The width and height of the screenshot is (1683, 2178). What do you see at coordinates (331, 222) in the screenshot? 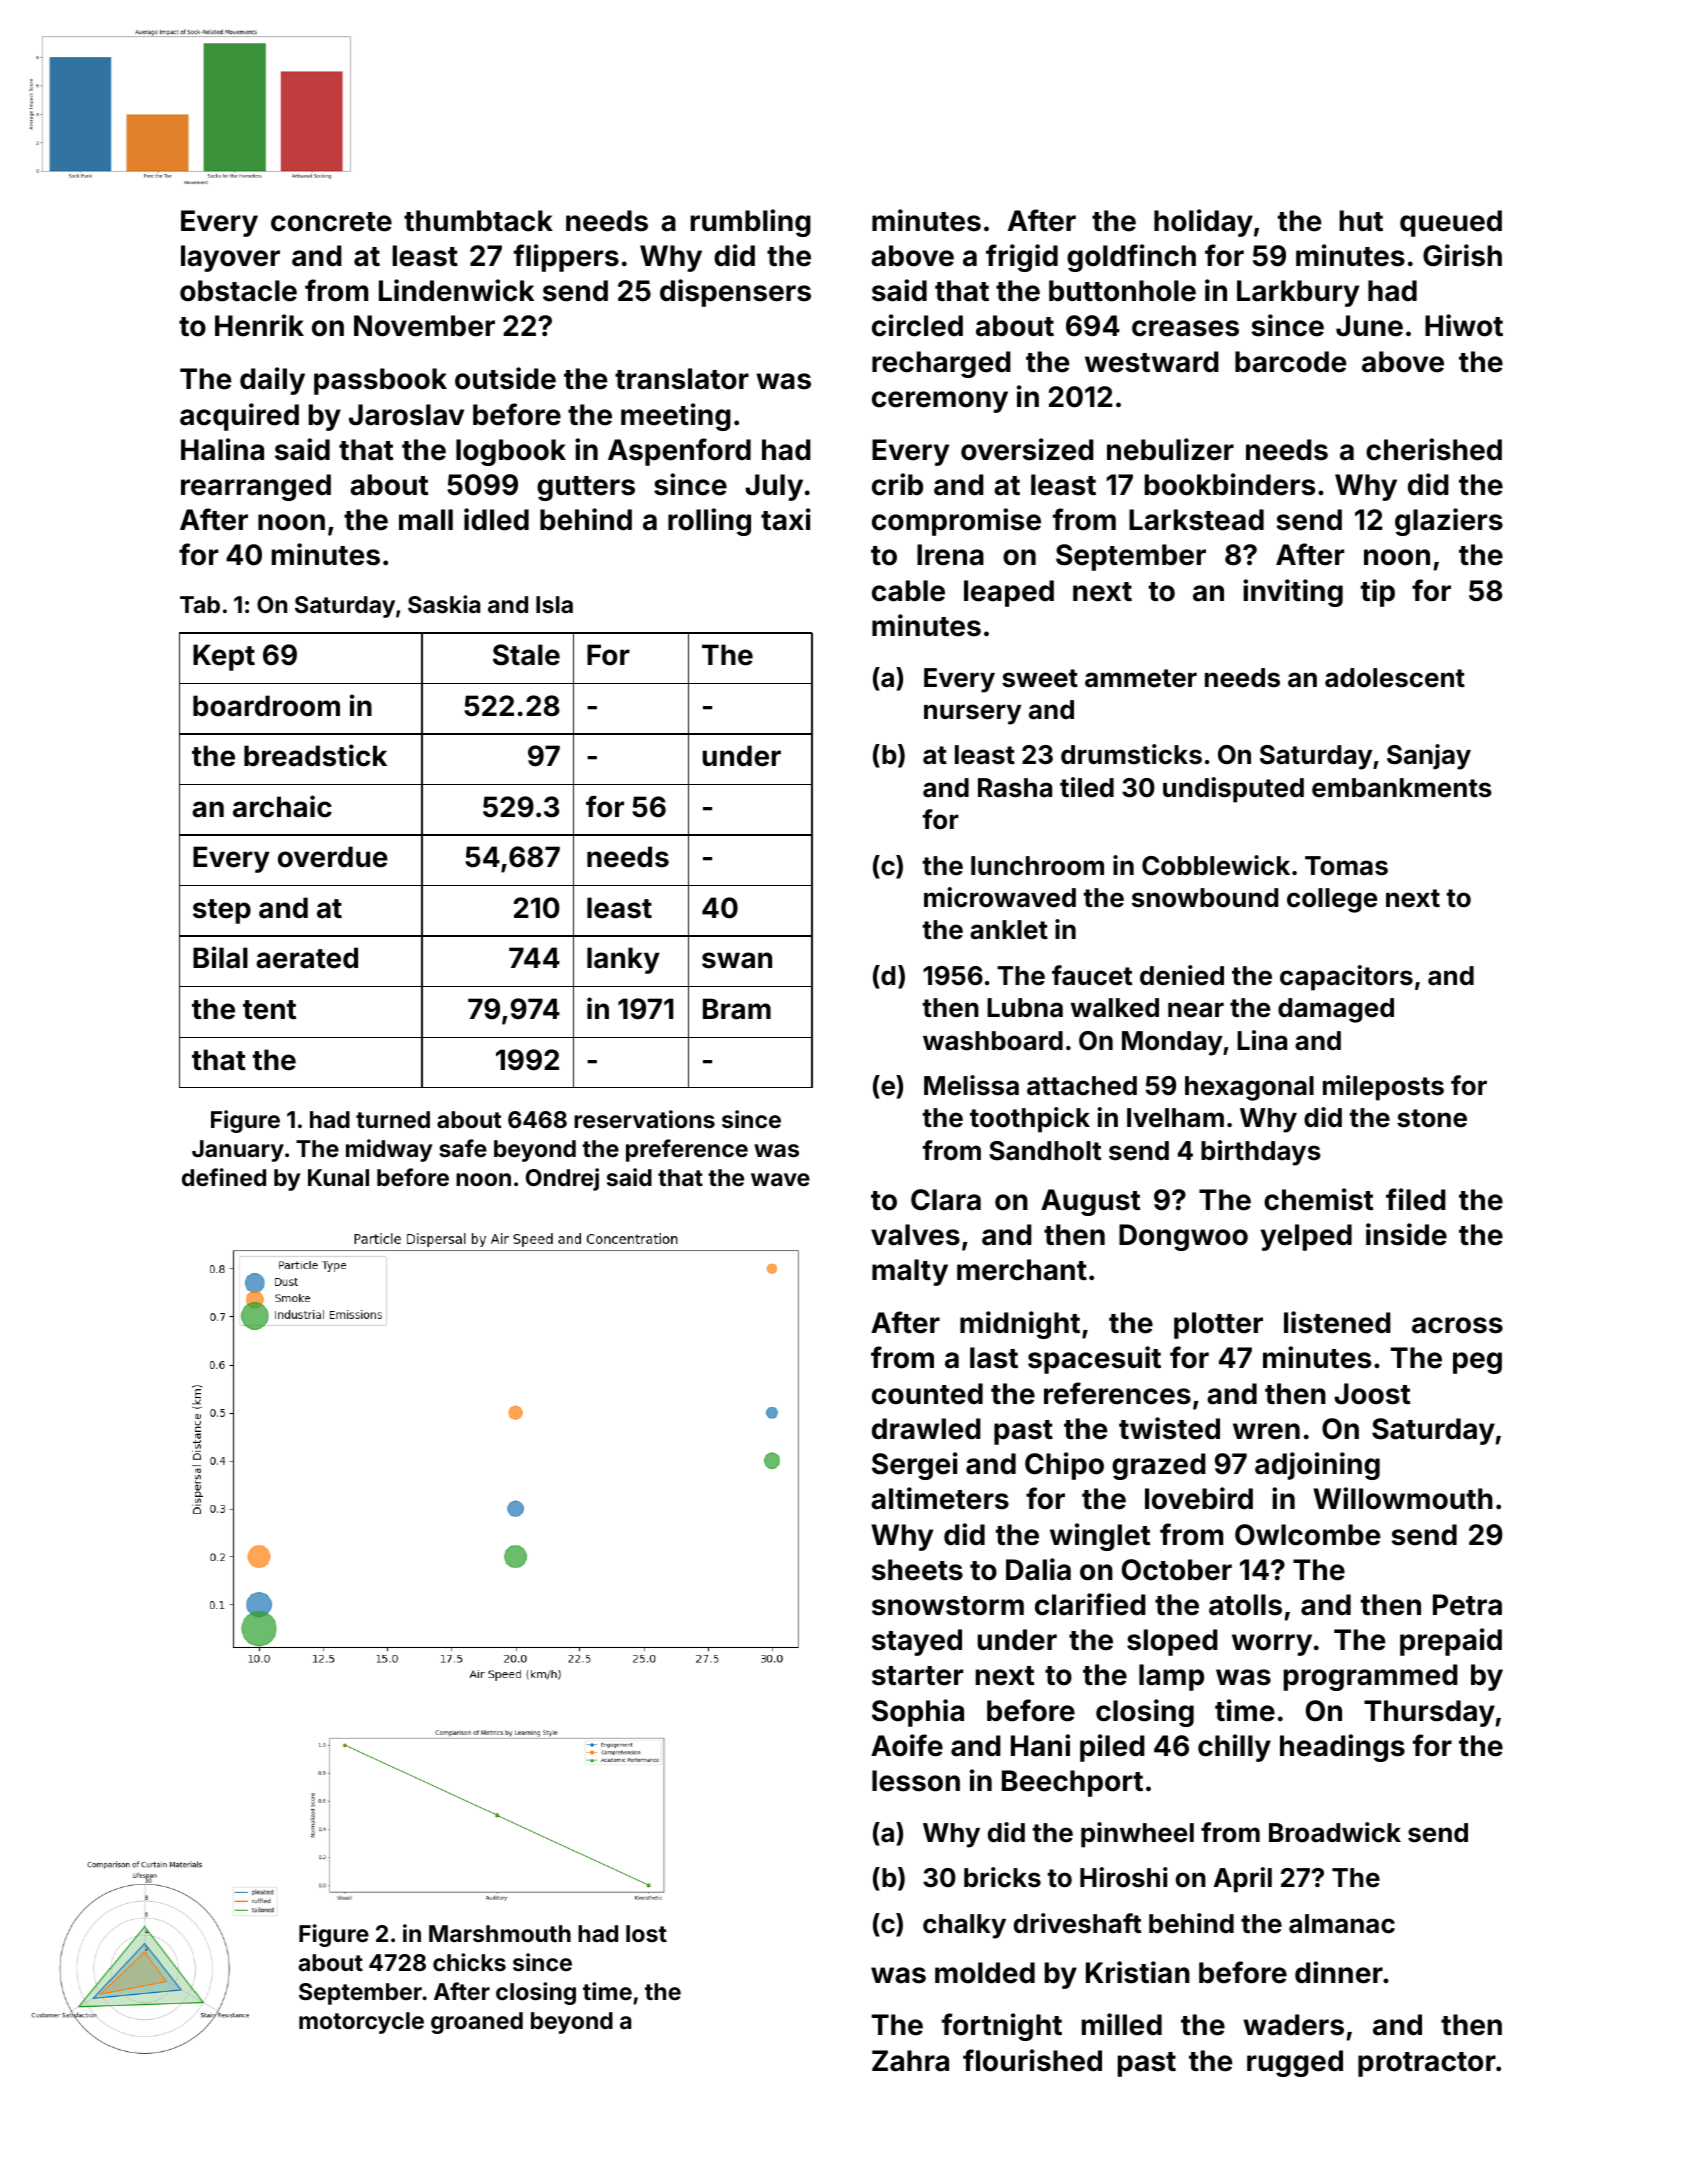
I see `concrete` at bounding box center [331, 222].
